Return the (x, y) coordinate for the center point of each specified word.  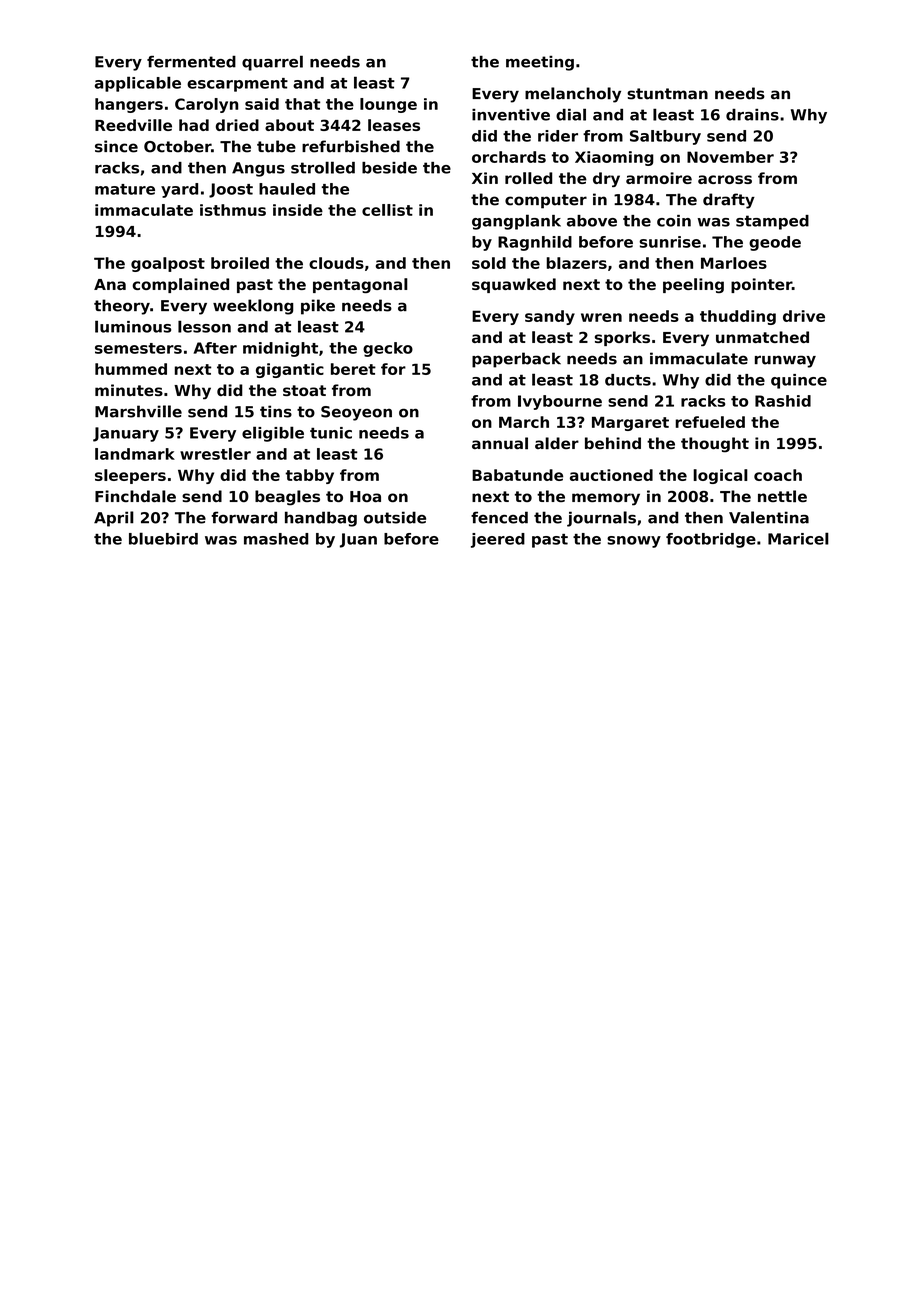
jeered (498, 540)
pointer (761, 285)
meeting (540, 63)
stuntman (667, 94)
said (262, 104)
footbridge (711, 540)
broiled (240, 263)
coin (674, 221)
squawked (514, 285)
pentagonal (360, 285)
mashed (276, 539)
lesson (204, 326)
